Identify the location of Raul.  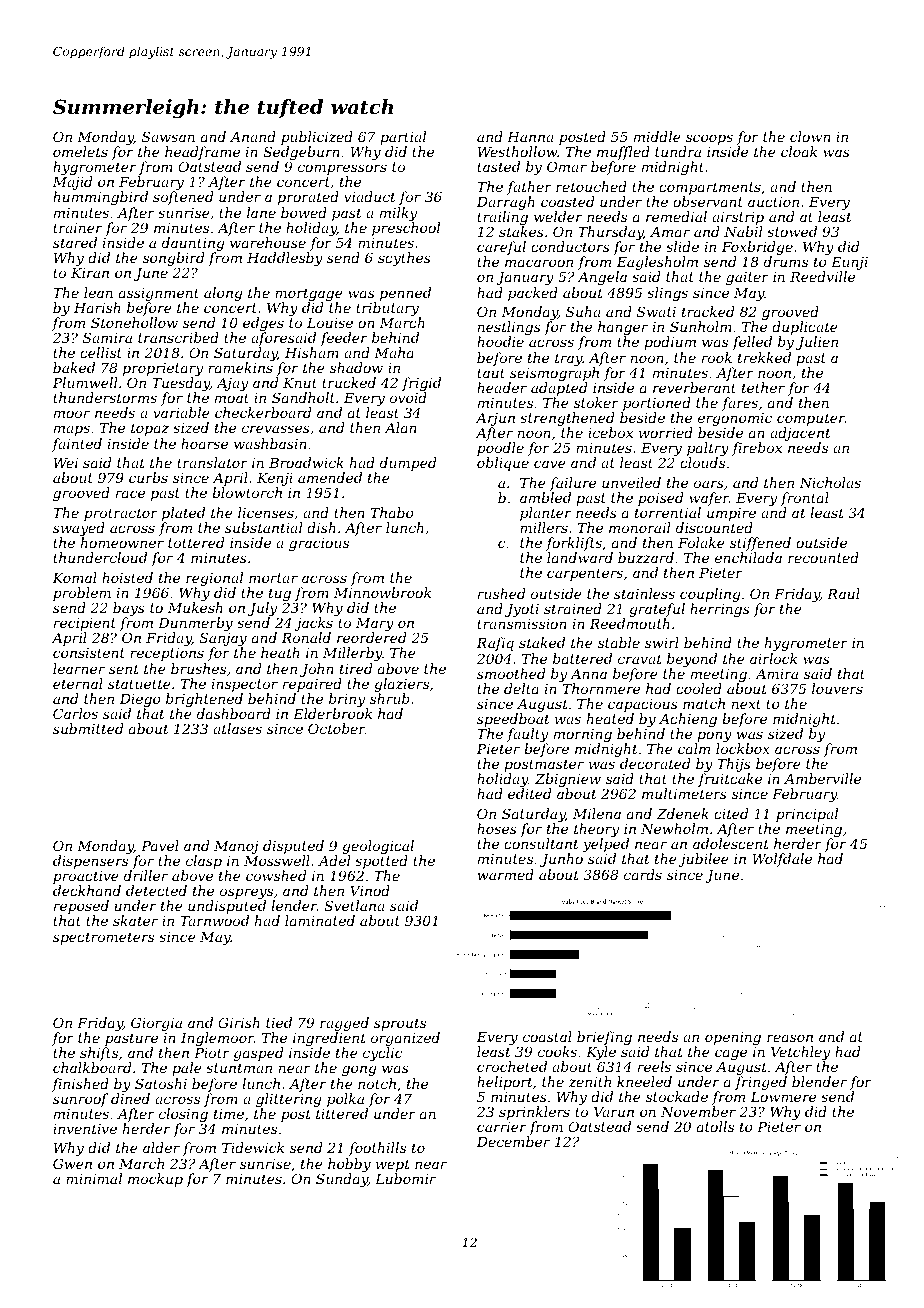
(843, 593).
